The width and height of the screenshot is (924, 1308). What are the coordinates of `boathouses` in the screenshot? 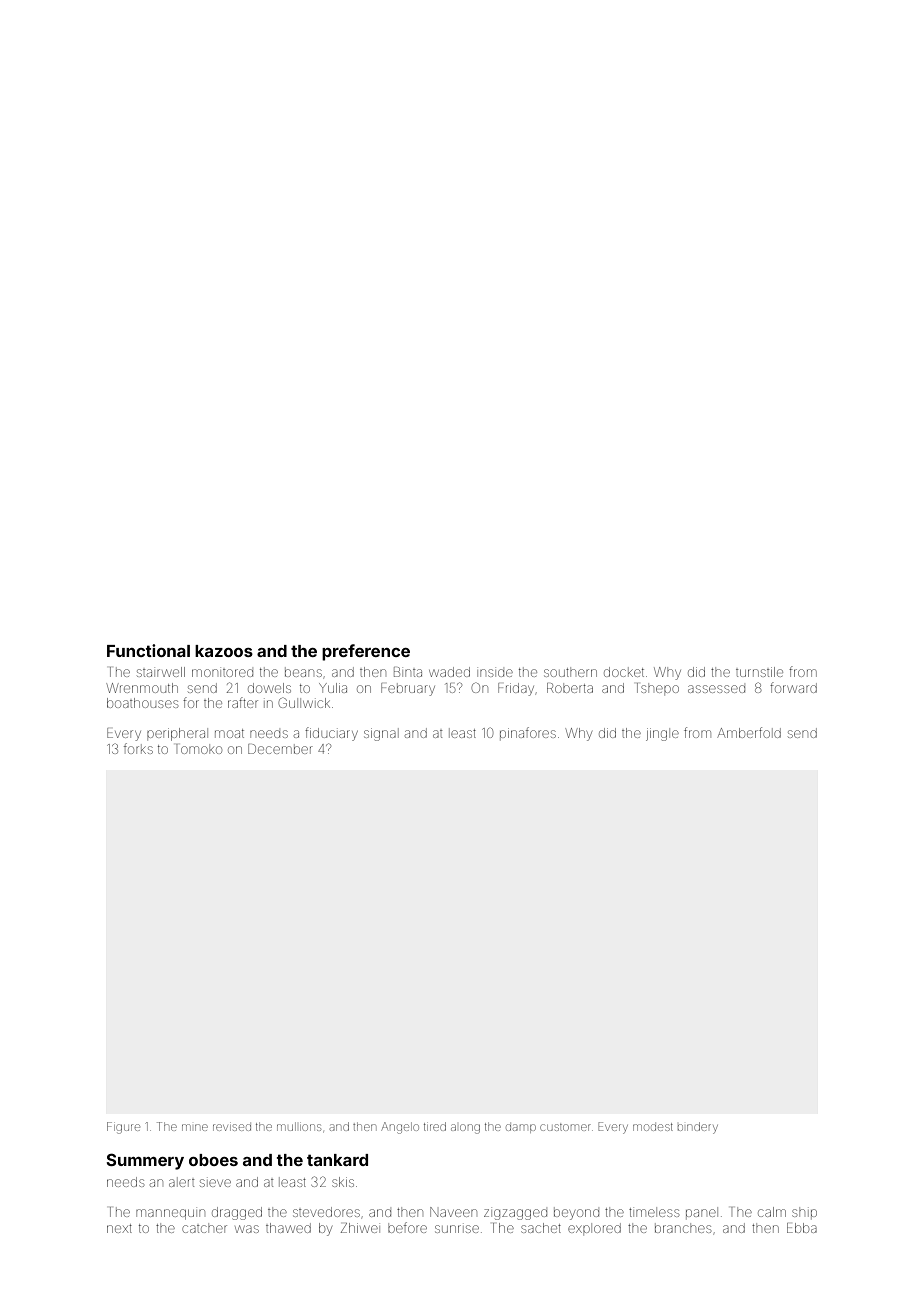 It's located at (142, 703).
